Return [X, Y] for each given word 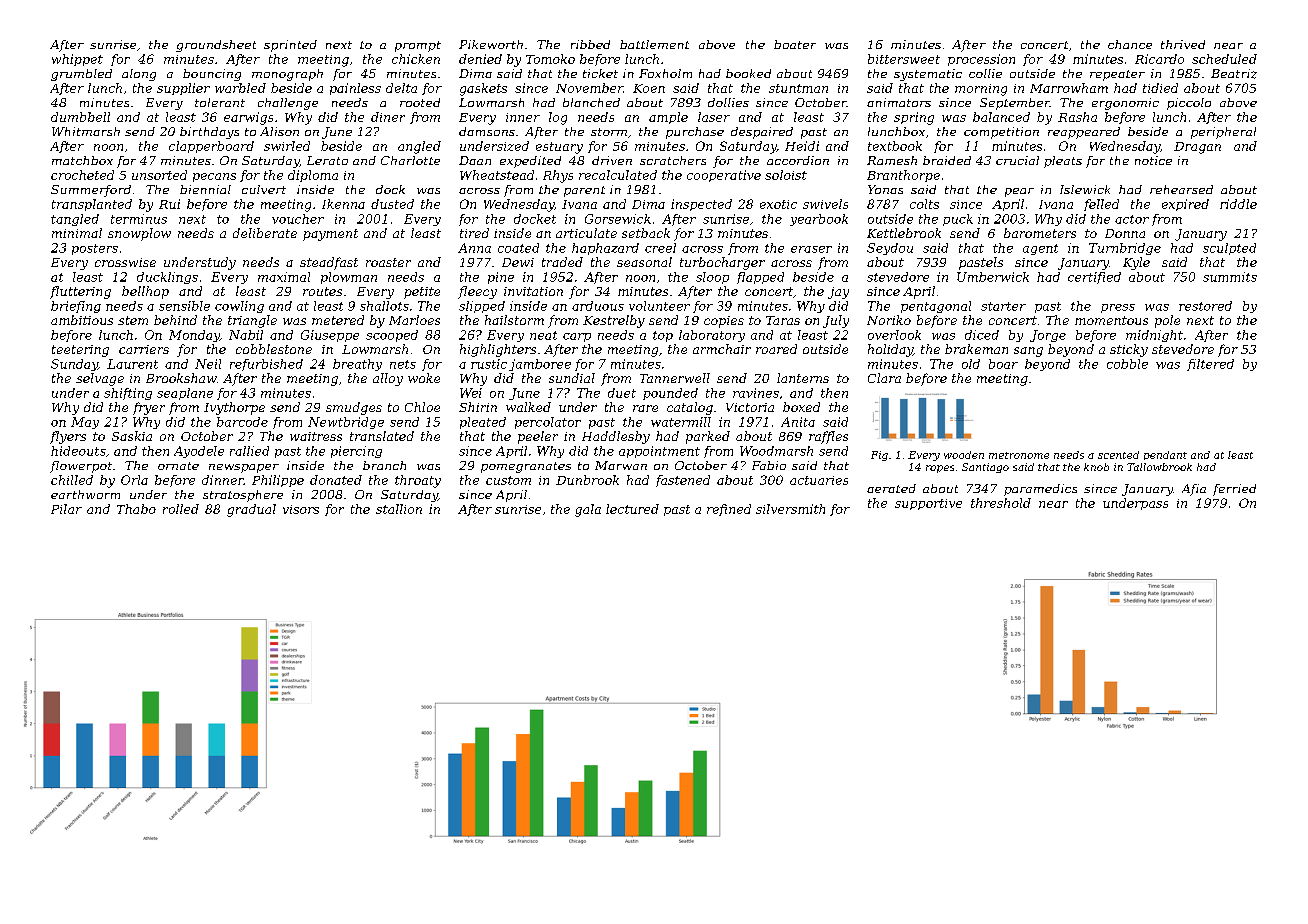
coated [518, 248]
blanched [591, 102]
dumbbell [80, 117]
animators [899, 102]
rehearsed [1181, 189]
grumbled [81, 75]
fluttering [80, 292]
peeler [538, 437]
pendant [1165, 455]
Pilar [66, 509]
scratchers [673, 160]
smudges [354, 408]
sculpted [1229, 249]
